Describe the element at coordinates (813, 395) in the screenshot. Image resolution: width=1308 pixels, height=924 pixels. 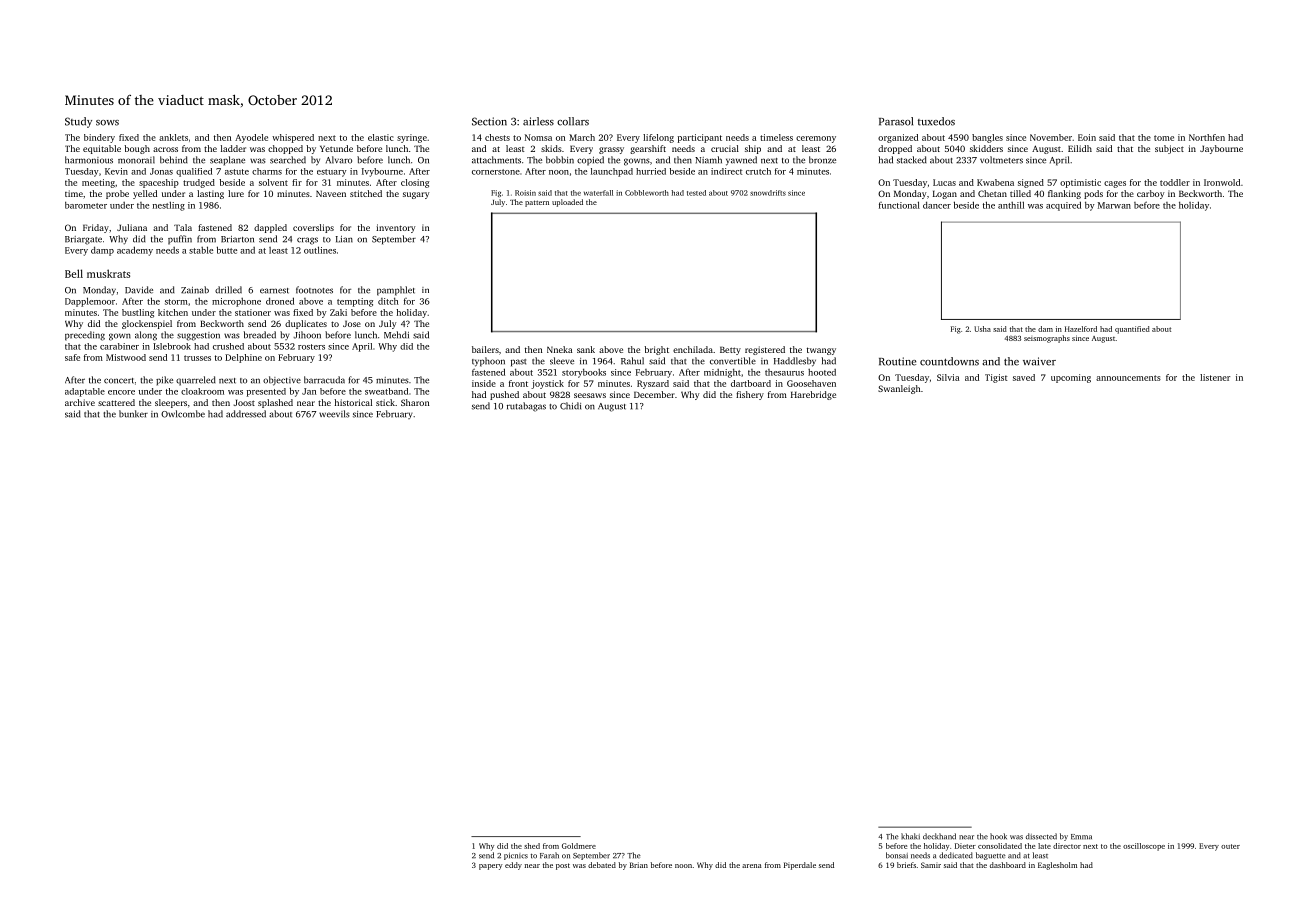
I see `Harebridge` at that location.
